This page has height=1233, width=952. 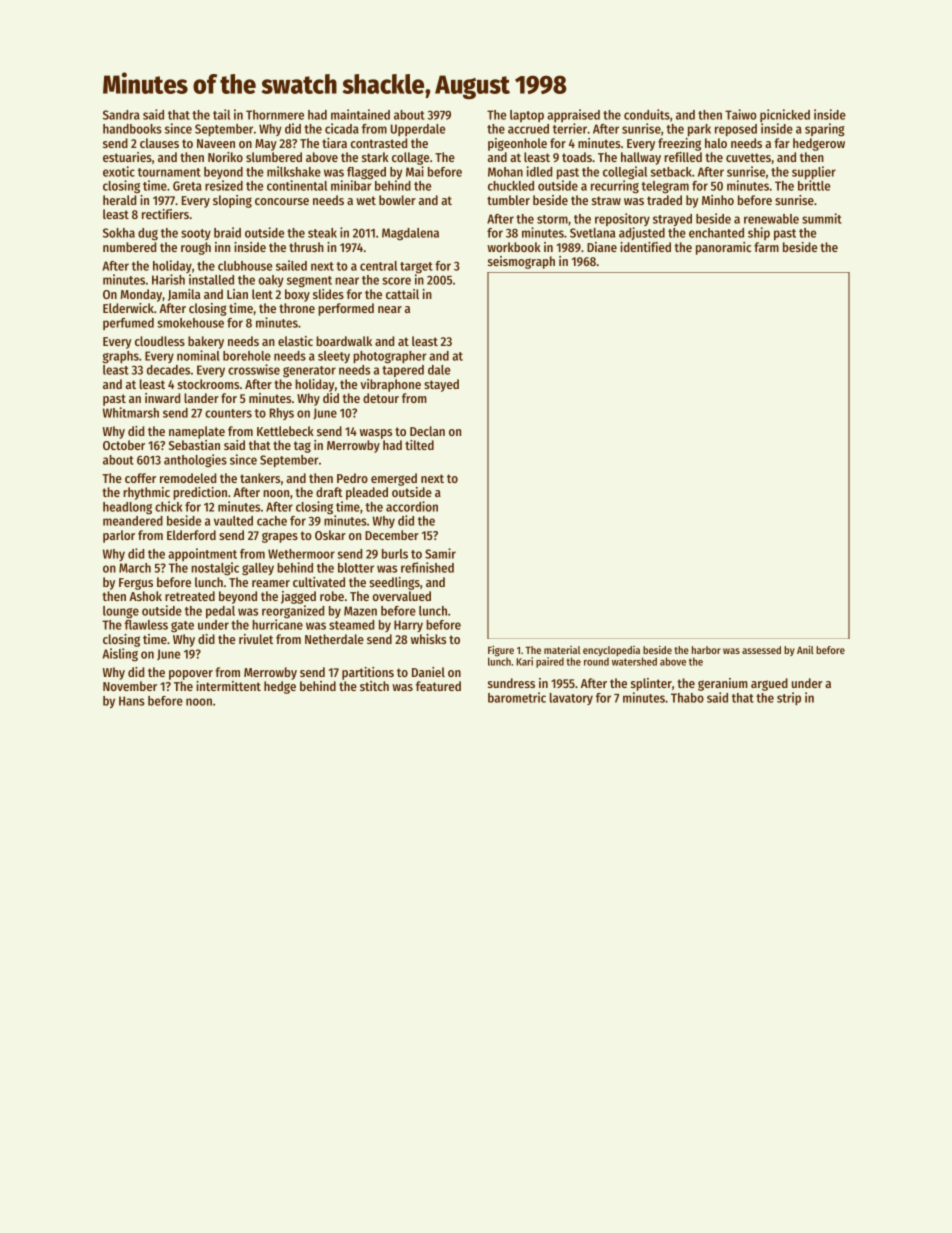 What do you see at coordinates (573, 115) in the page?
I see `appraised` at bounding box center [573, 115].
